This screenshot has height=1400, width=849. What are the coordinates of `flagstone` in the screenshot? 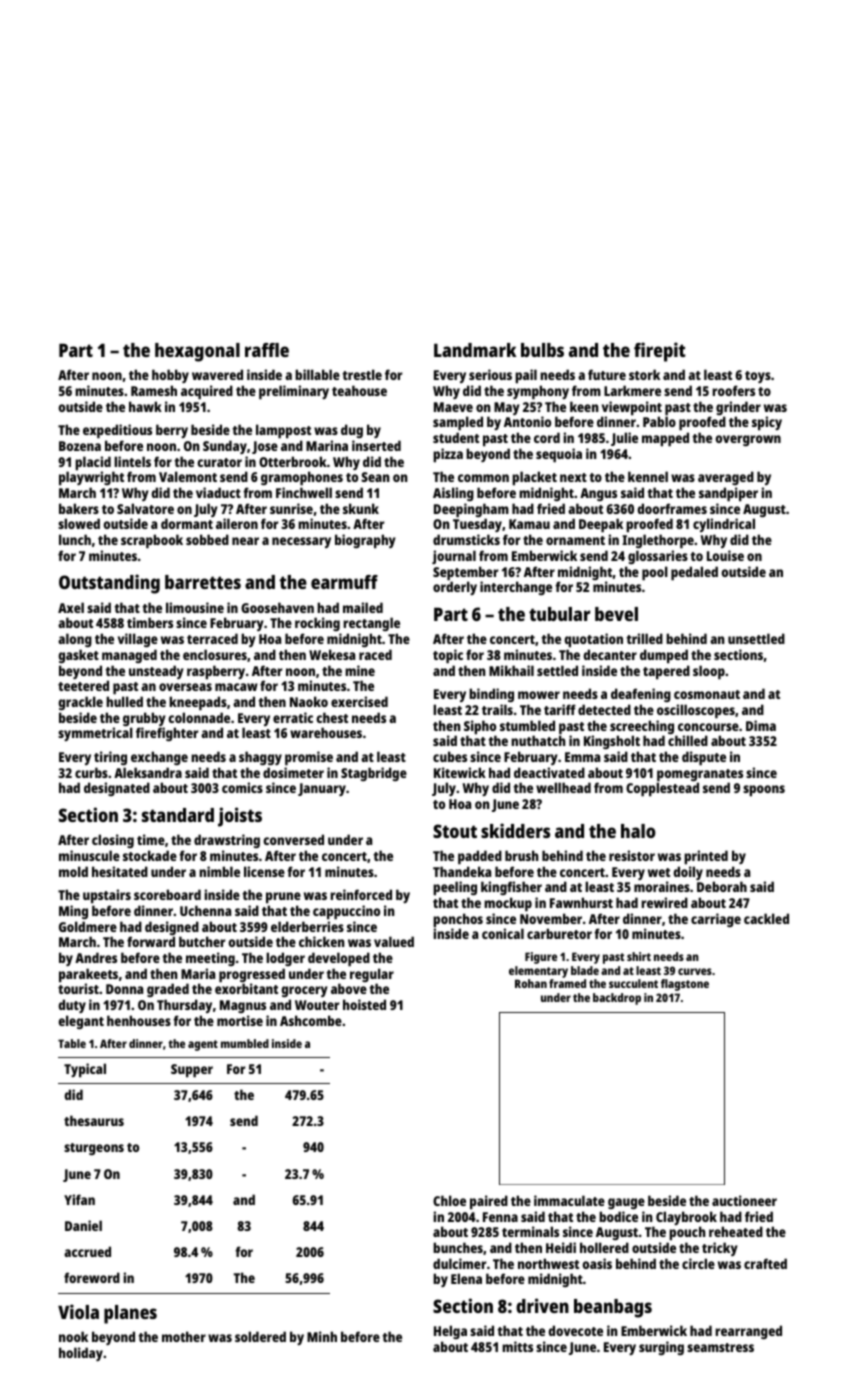 It's located at (685, 985).
